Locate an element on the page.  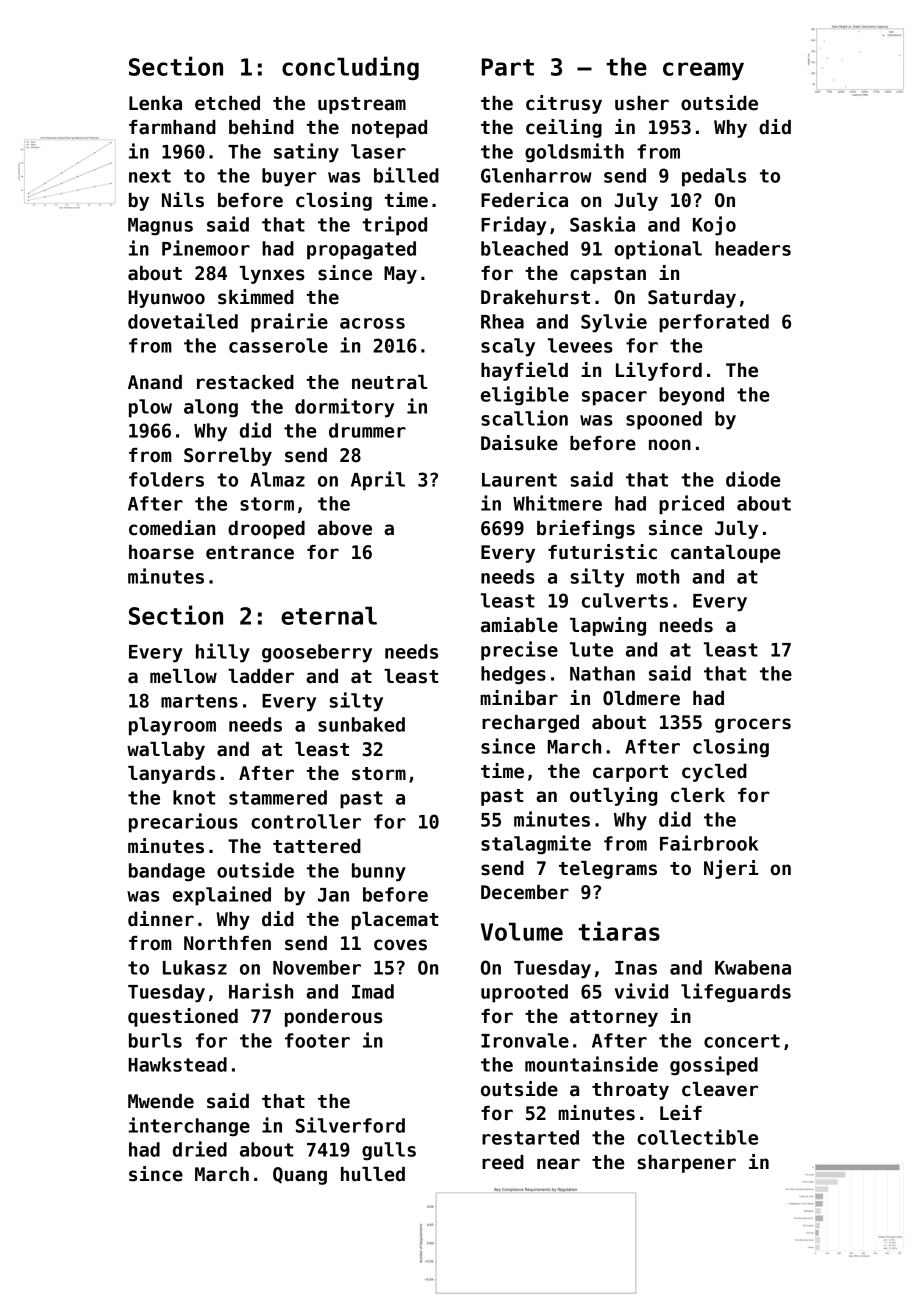
dried is located at coordinates (200, 1149).
